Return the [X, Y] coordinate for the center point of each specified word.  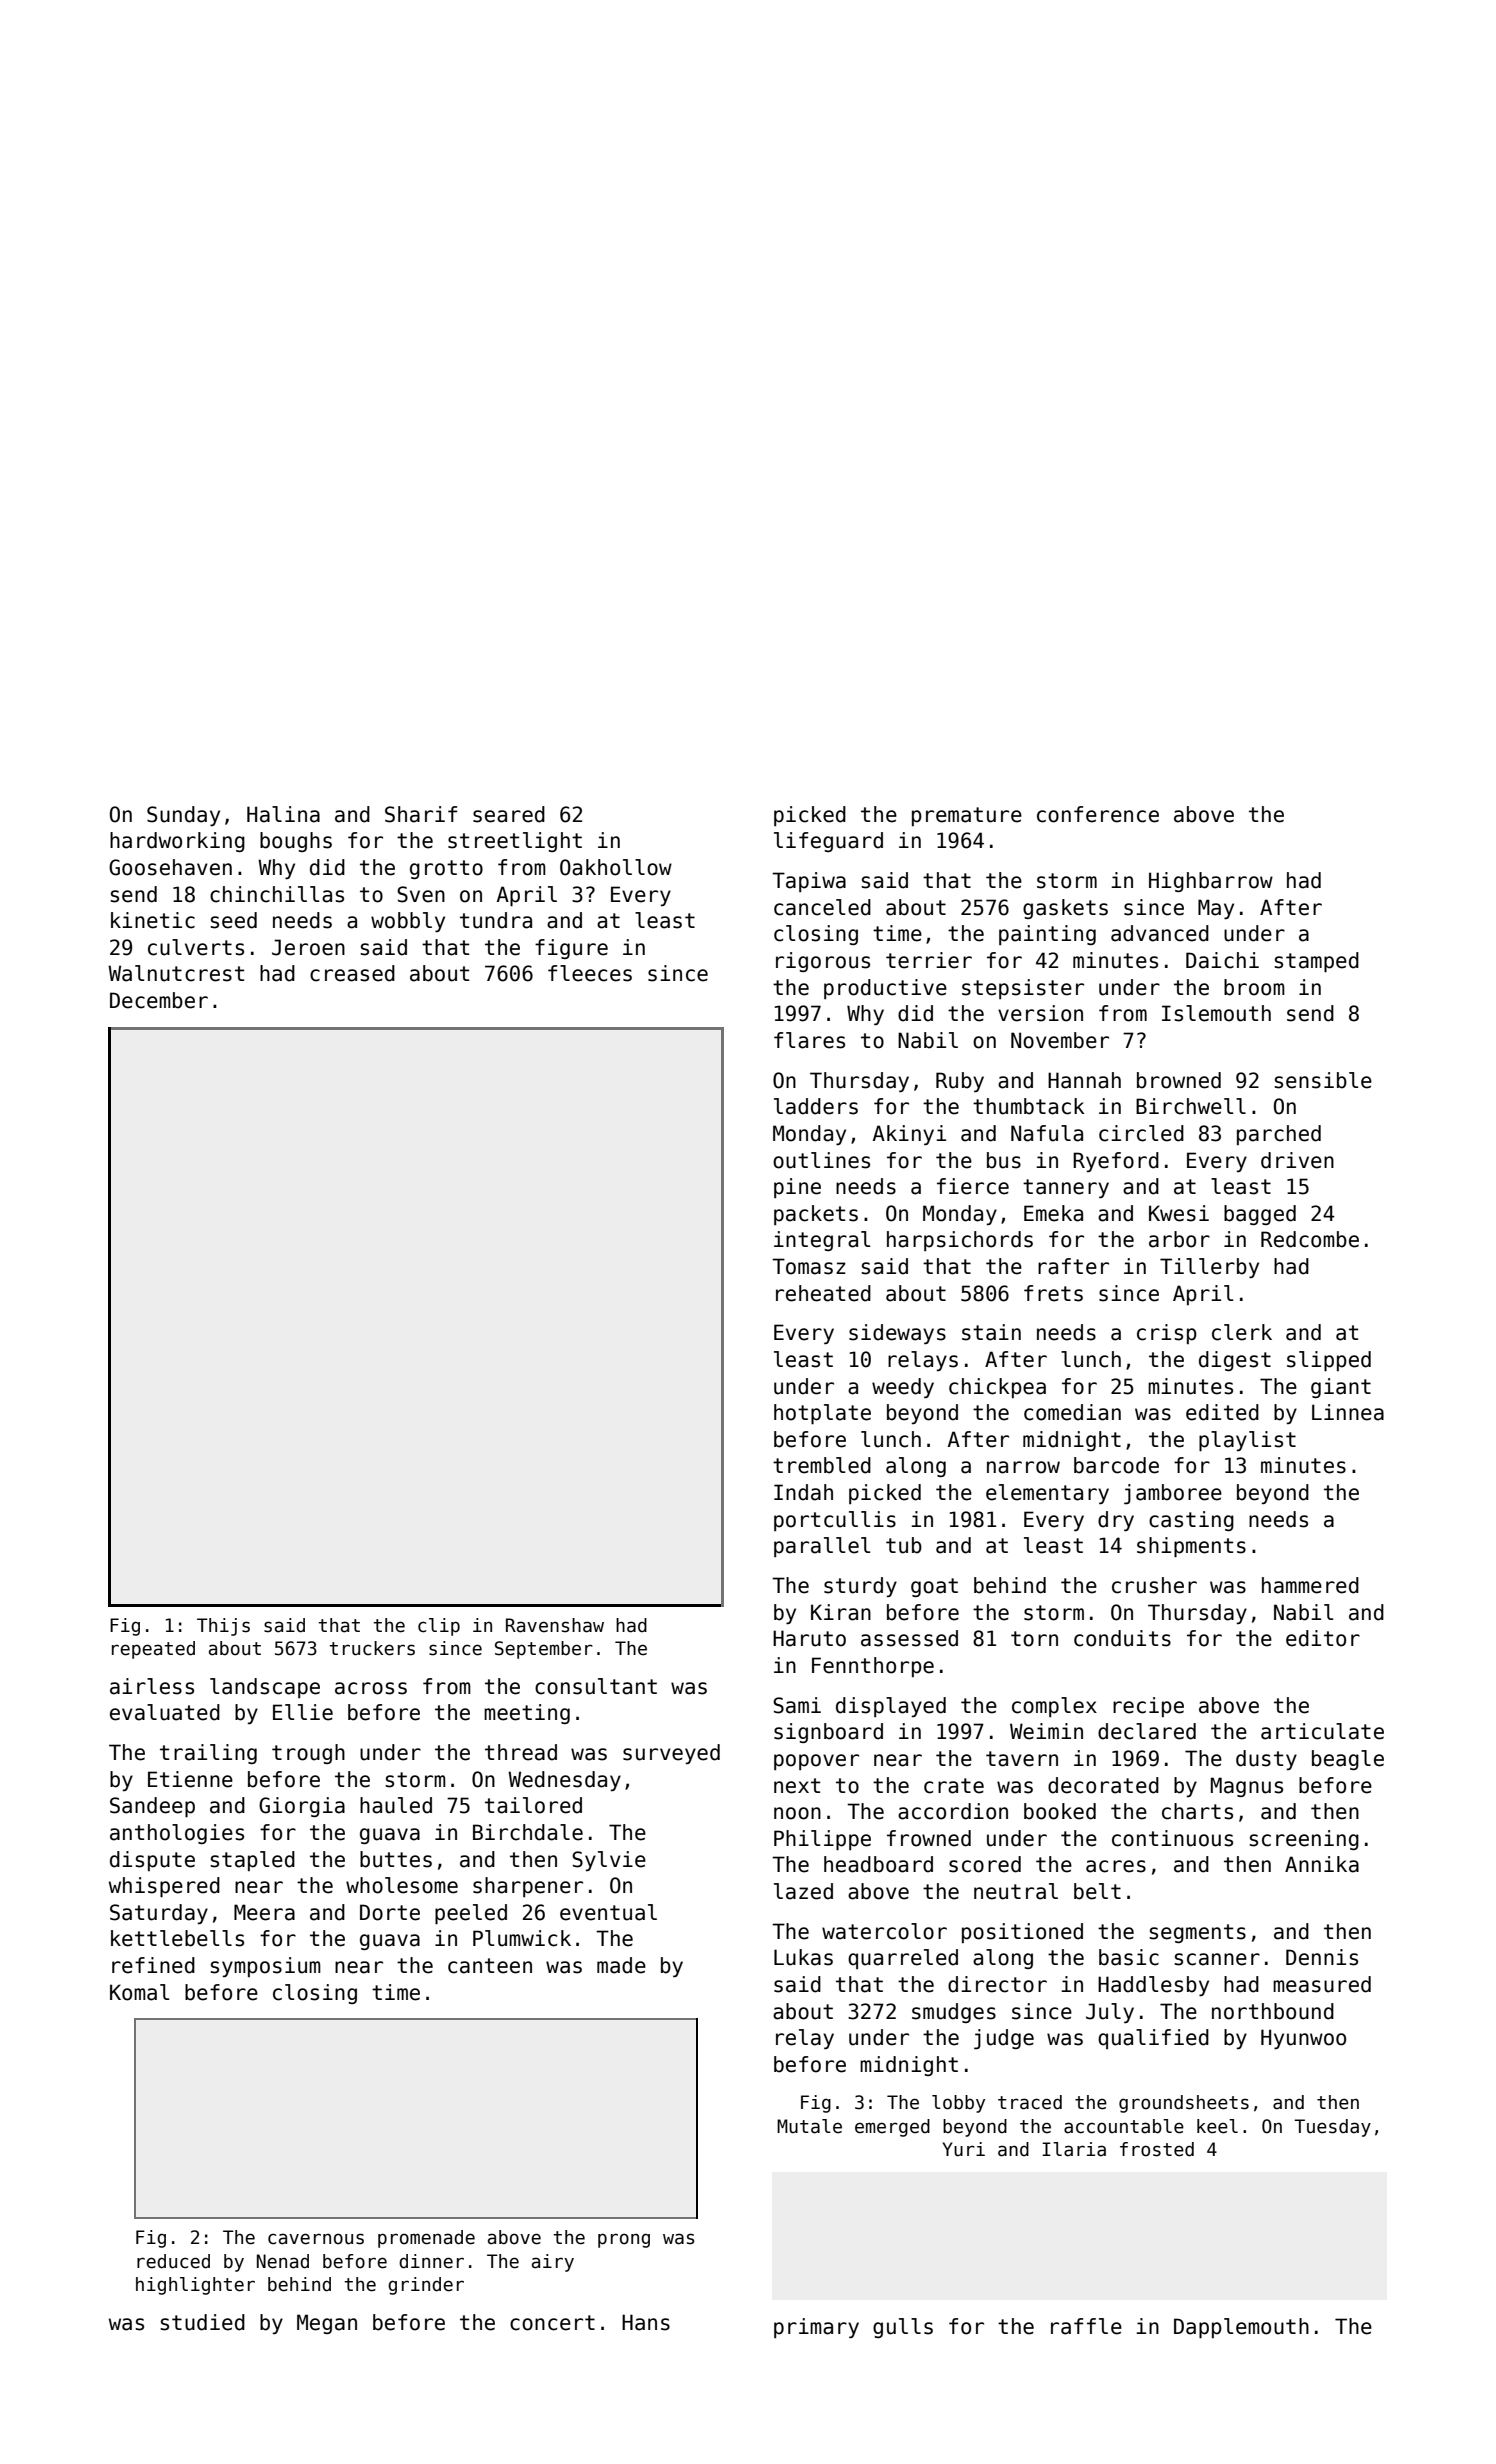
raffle [1086, 2326]
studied [202, 2322]
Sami [797, 1705]
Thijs [223, 1627]
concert [552, 2323]
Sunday [183, 816]
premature [967, 816]
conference [1098, 814]
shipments [1191, 1547]
